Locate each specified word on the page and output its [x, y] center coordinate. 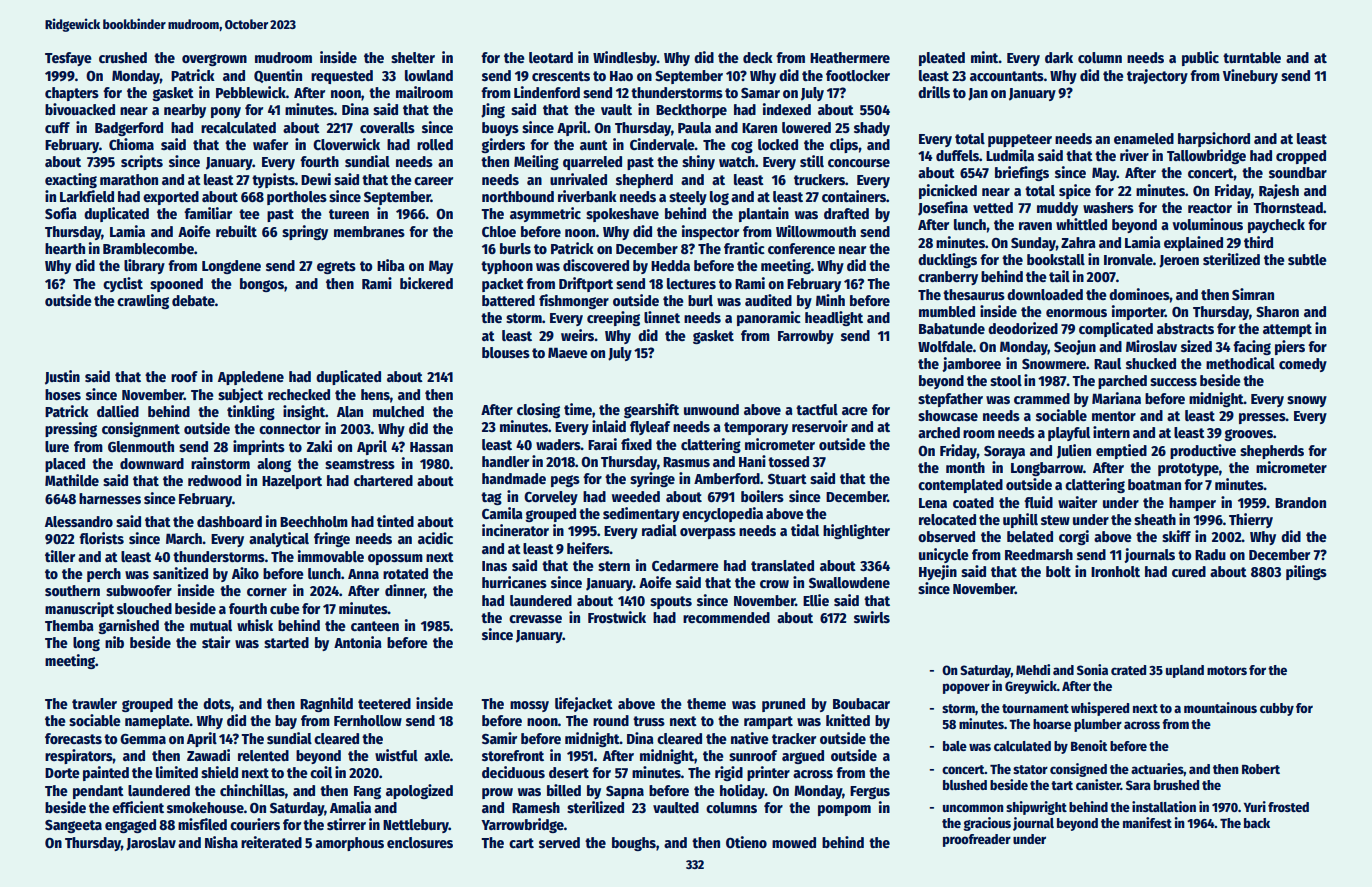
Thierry [1251, 520]
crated [1128, 670]
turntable [1252, 57]
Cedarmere [685, 565]
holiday [742, 791]
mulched [398, 411]
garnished [128, 626]
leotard [551, 57]
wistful [396, 755]
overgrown [214, 60]
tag [491, 498]
